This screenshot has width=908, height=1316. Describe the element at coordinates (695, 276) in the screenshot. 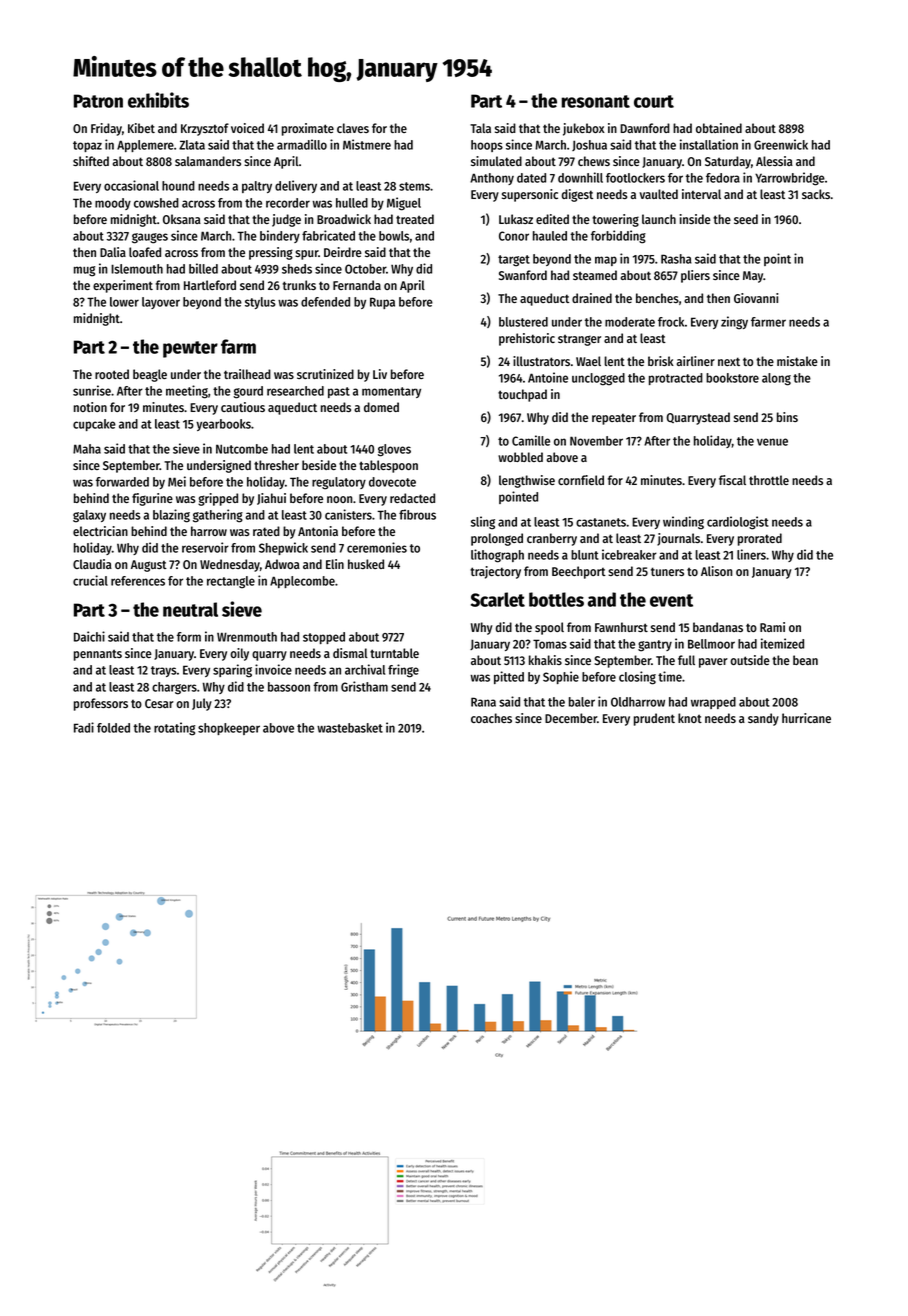

I see `pliers` at that location.
